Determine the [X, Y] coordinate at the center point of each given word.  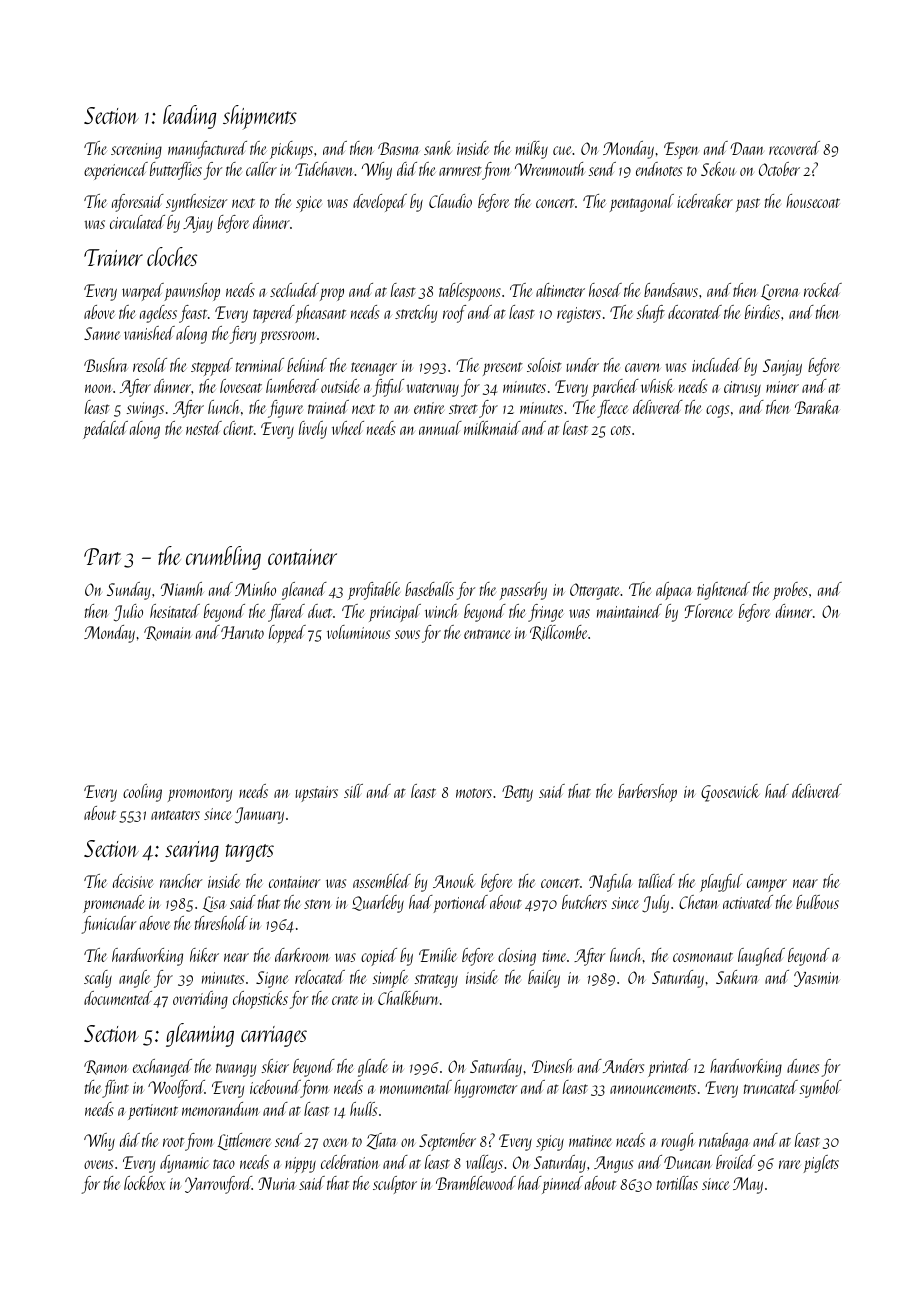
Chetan [699, 902]
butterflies [176, 171]
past [748, 205]
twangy [236, 1070]
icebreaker [705, 201]
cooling [142, 793]
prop [332, 294]
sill [353, 791]
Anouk [453, 881]
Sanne [102, 333]
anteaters [175, 815]
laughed [761, 957]
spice [309, 204]
